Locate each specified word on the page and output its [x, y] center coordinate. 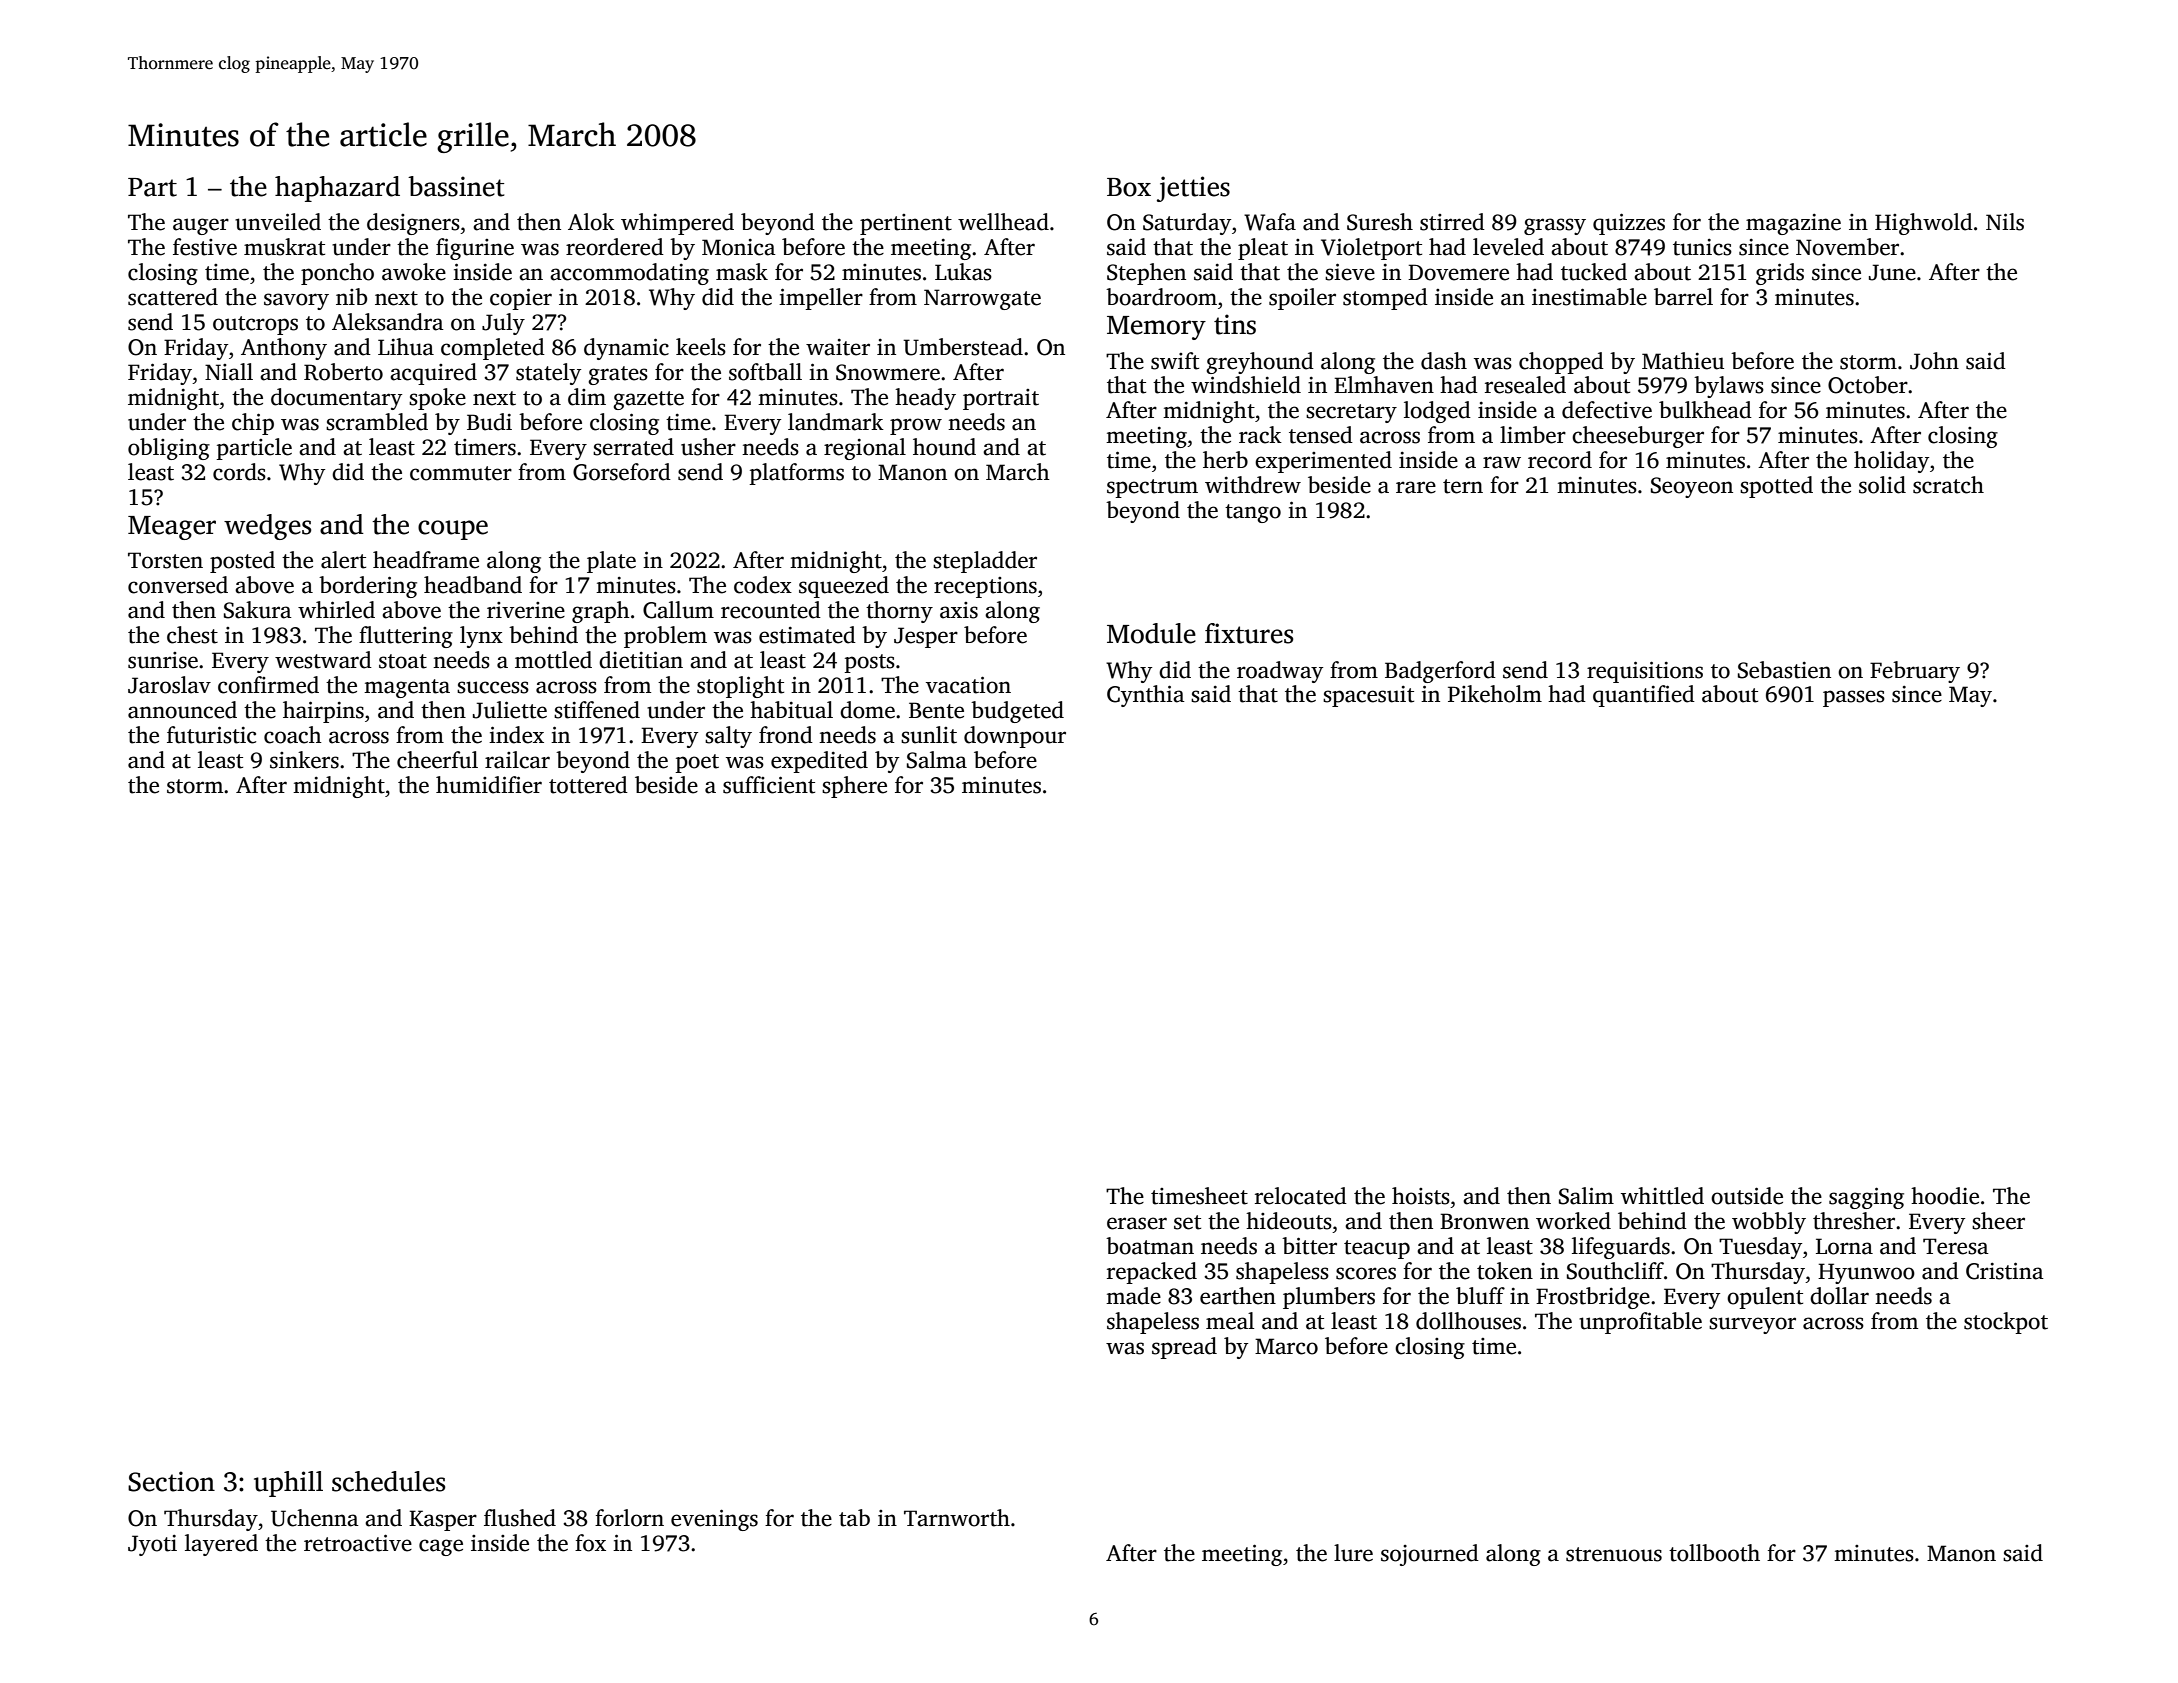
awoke [414, 272]
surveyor [1752, 1325]
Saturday [1187, 224]
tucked [1594, 272]
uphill [288, 1484]
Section [171, 1481]
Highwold [1924, 224]
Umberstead [963, 347]
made [1133, 1296]
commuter [461, 473]
